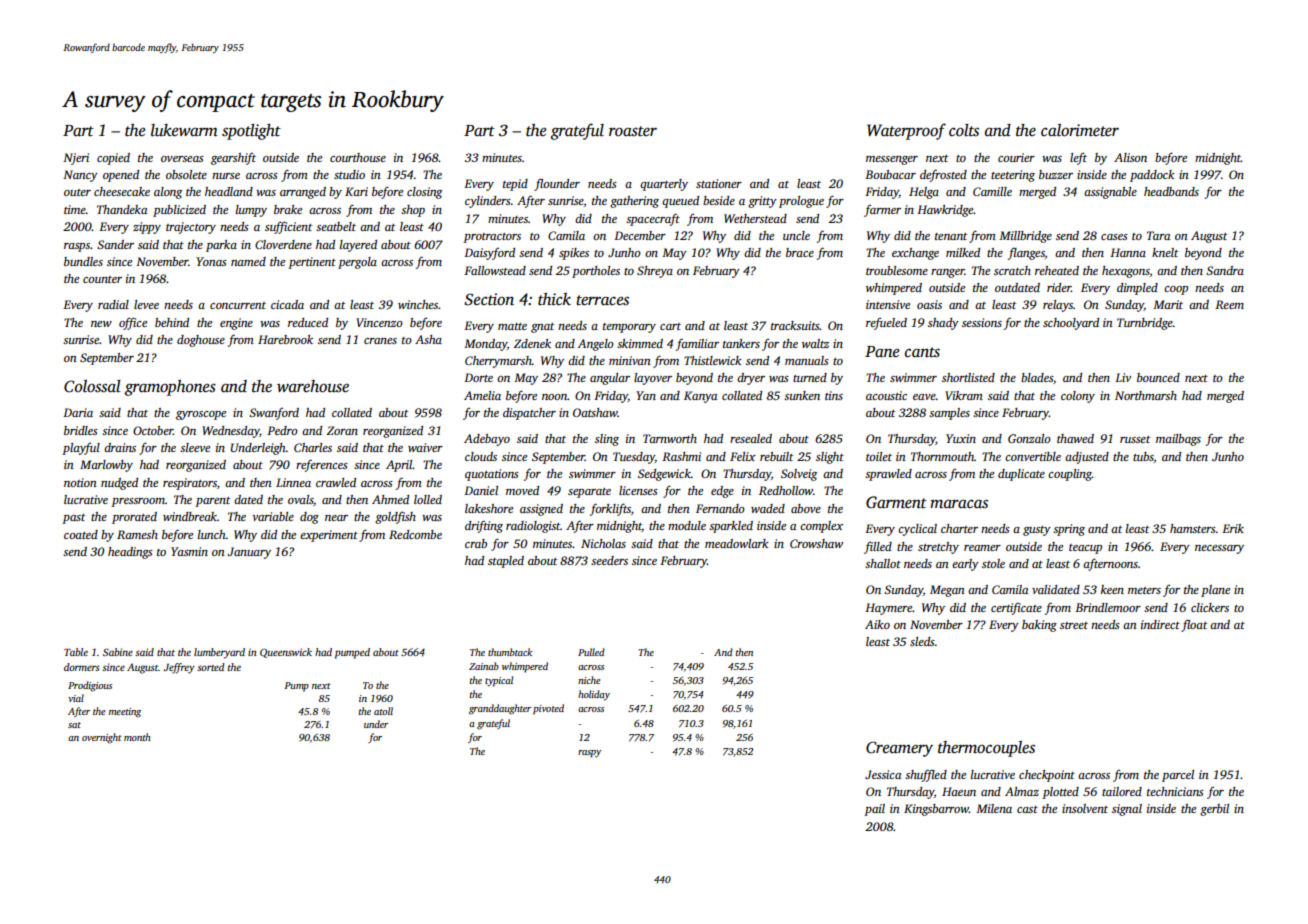  I want to click on cases, so click(1114, 237).
